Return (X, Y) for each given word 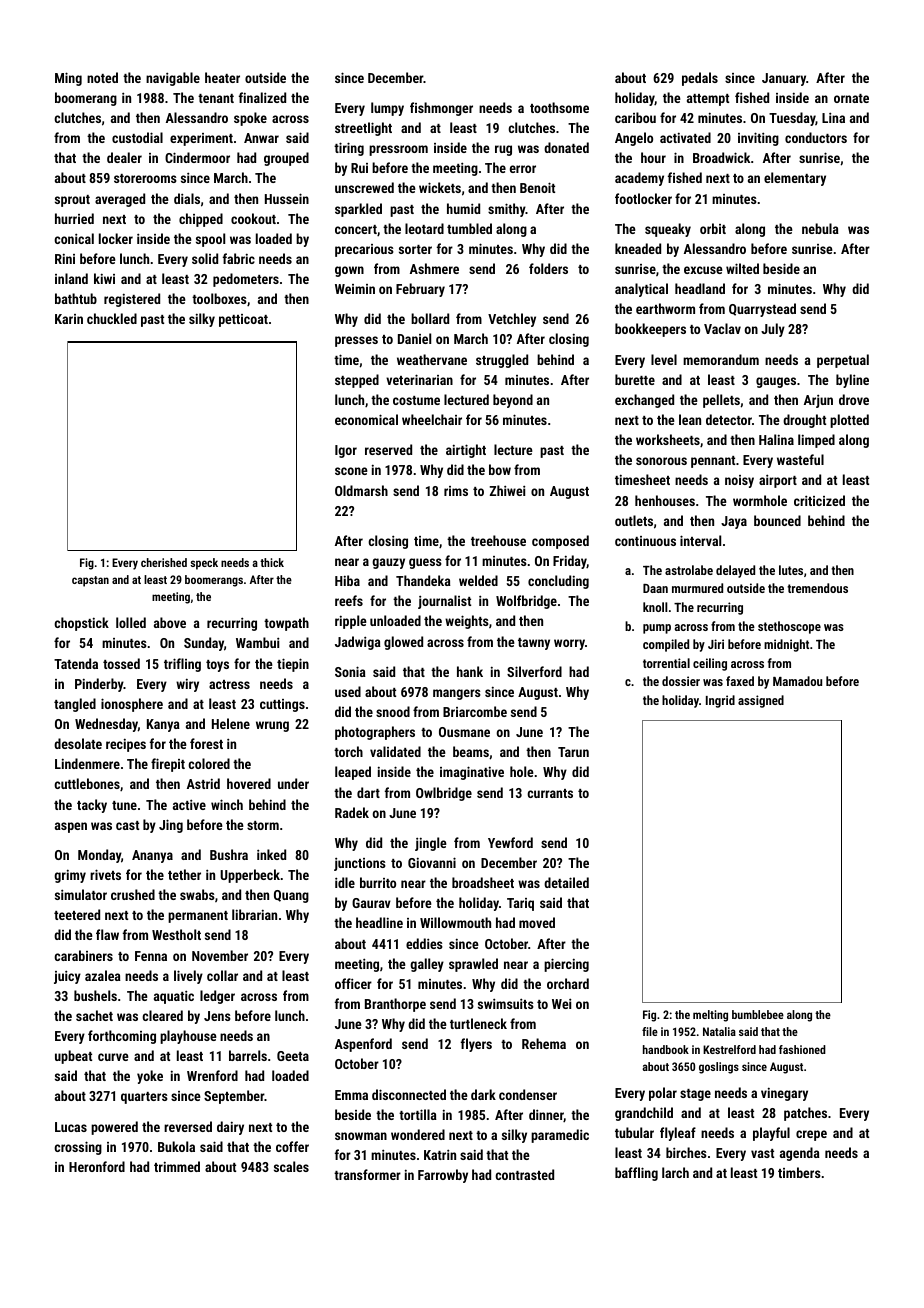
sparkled (358, 210)
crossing (78, 1148)
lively (188, 977)
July (773, 330)
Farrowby (443, 1176)
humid (463, 208)
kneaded (638, 248)
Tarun (573, 752)
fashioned (802, 1049)
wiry (187, 685)
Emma (351, 1095)
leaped (353, 773)
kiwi (104, 278)
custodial (137, 137)
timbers (799, 1172)
